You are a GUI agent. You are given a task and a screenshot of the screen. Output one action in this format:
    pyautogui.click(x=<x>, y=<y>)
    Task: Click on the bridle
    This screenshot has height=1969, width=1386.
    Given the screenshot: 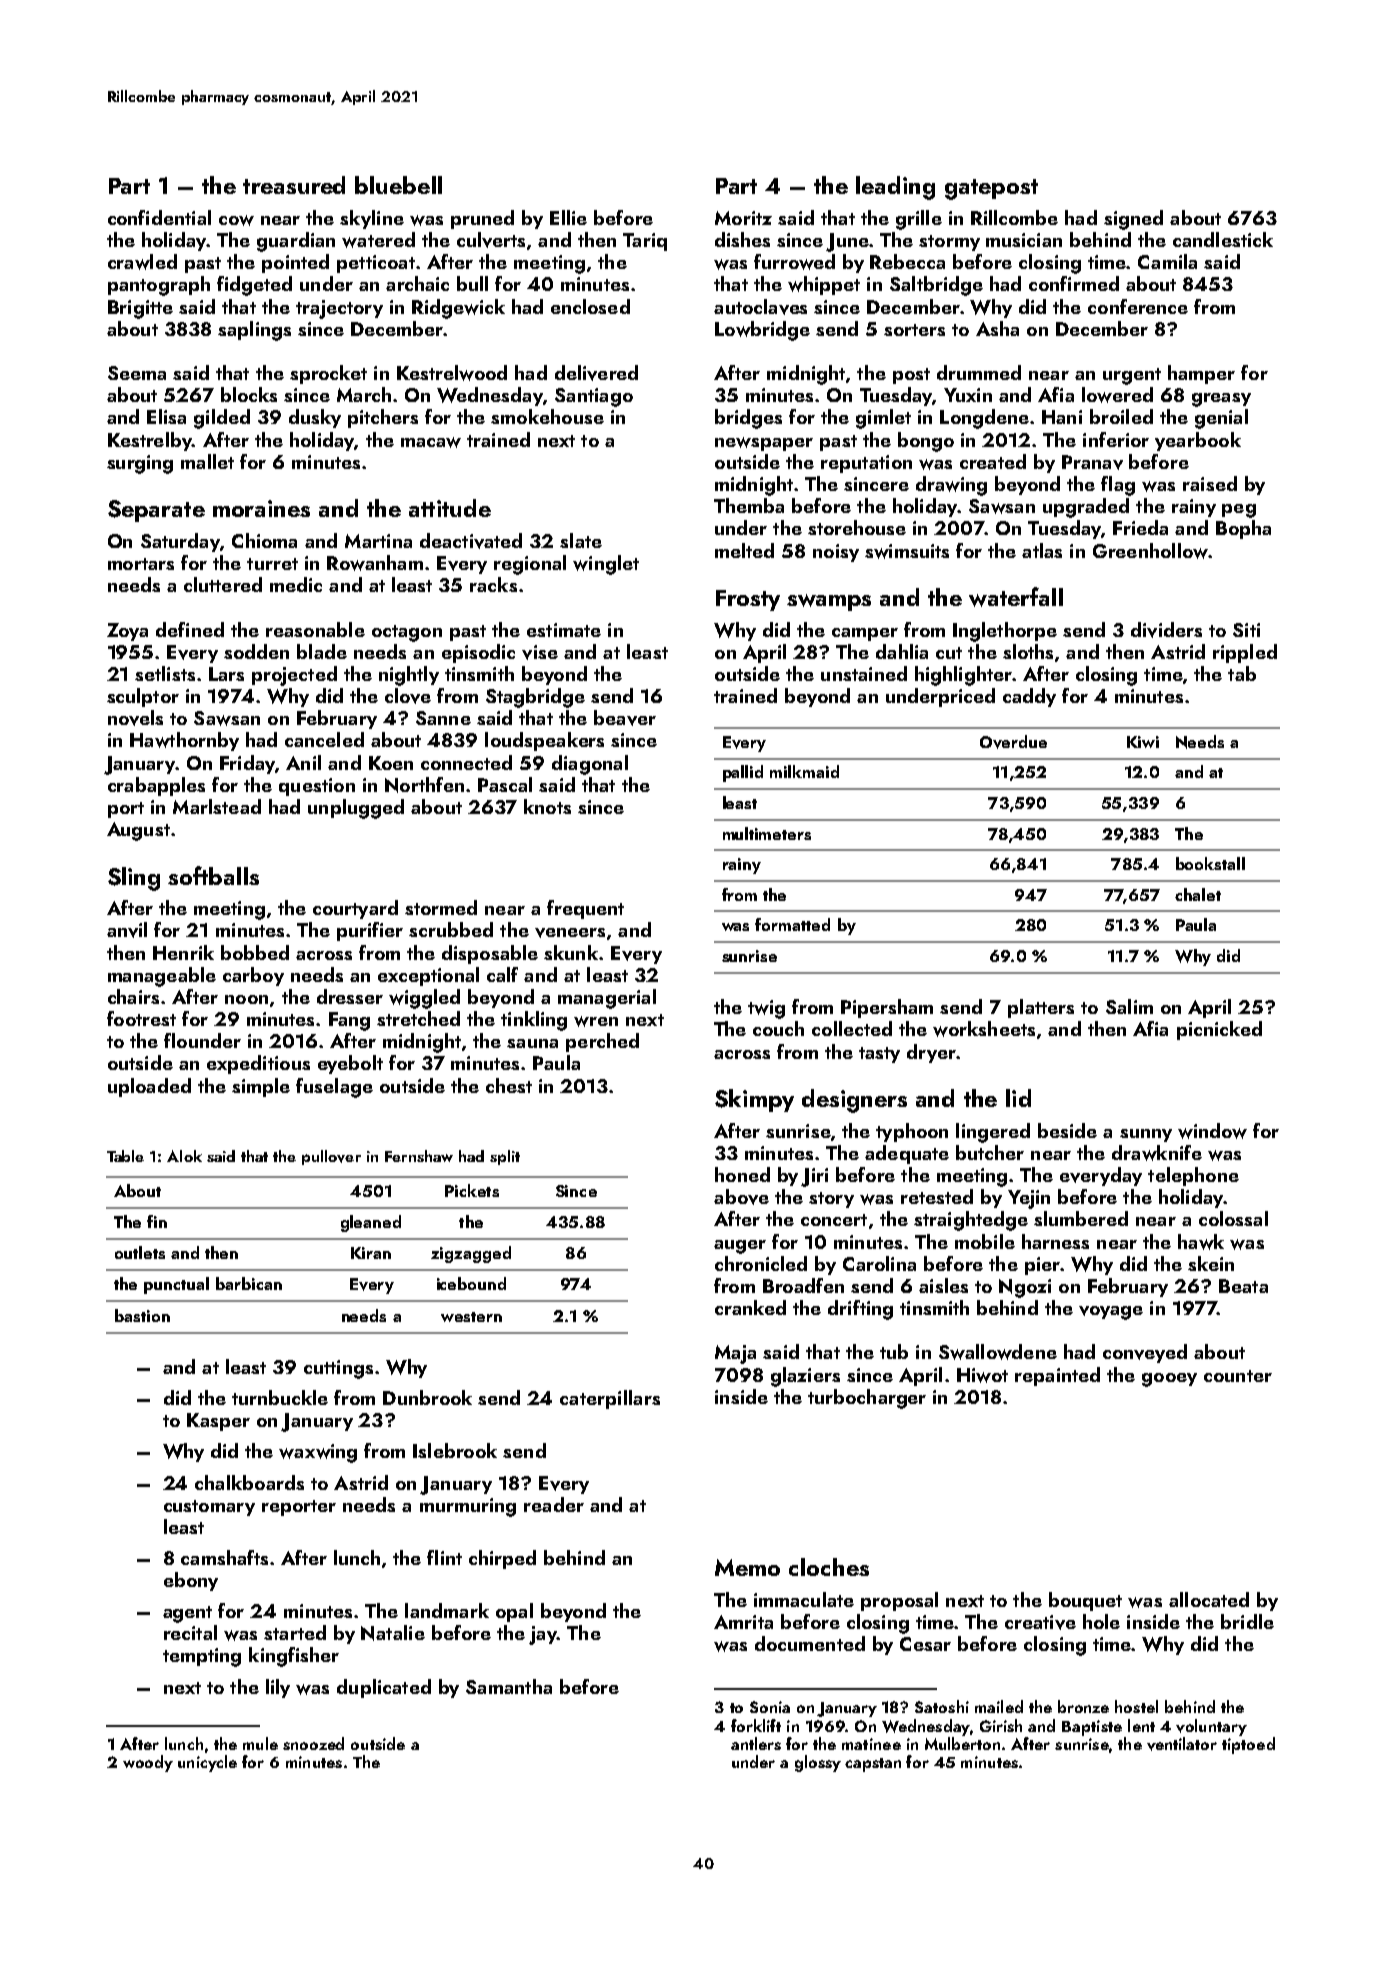 What is the action you would take?
    pyautogui.click(x=1247, y=1621)
